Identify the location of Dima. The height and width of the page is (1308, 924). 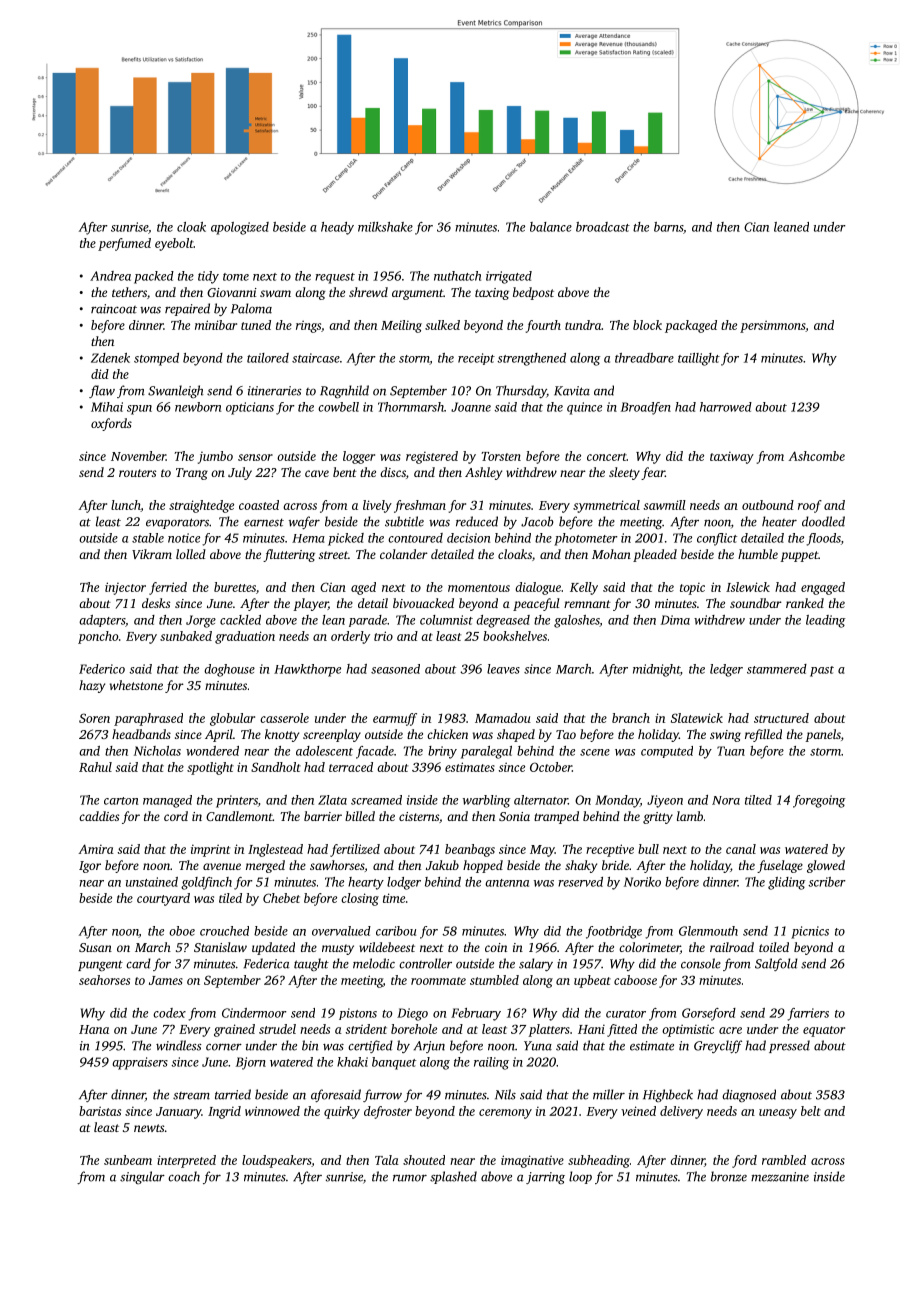
(675, 620).
